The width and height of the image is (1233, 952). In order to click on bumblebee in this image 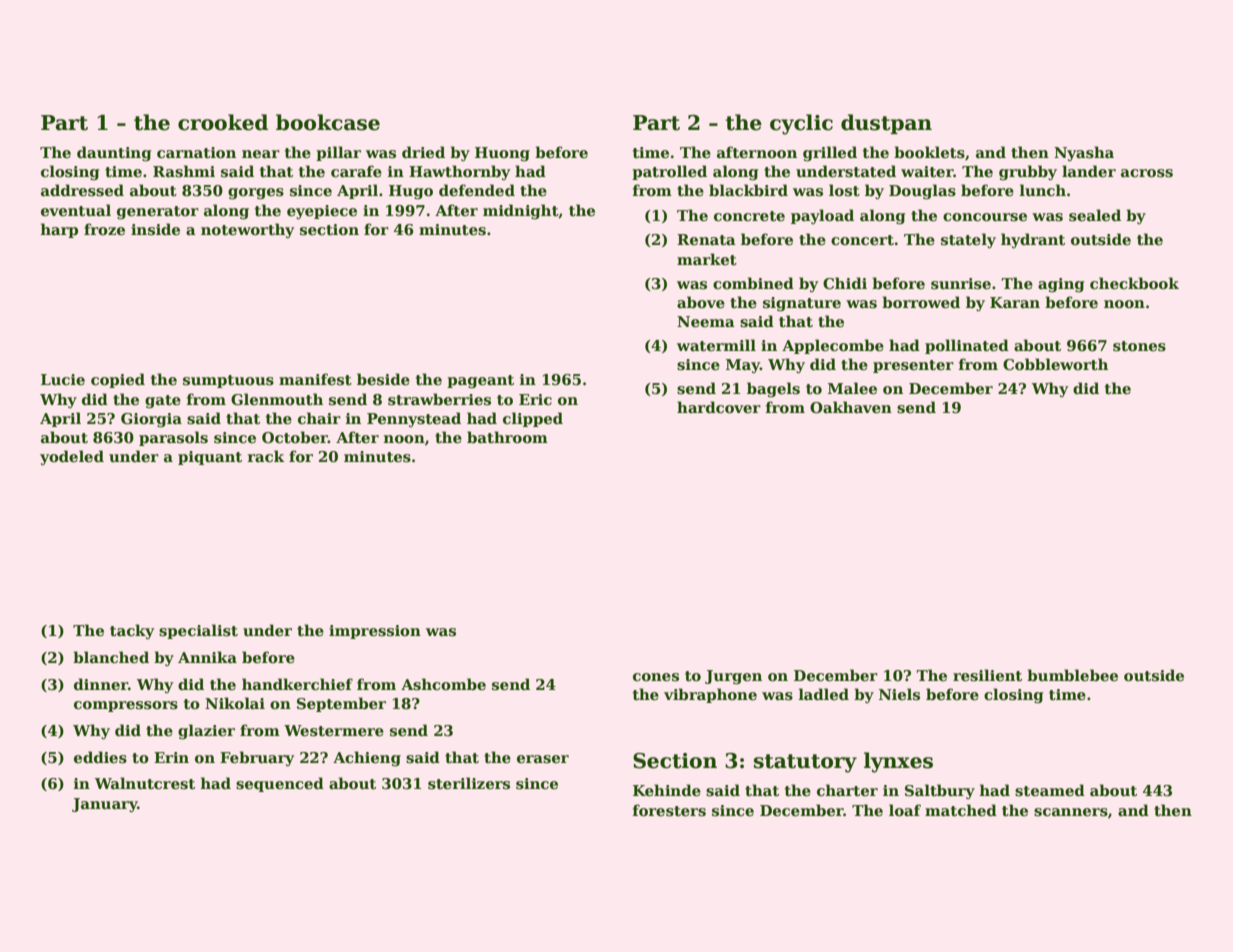, I will do `click(1072, 675)`.
